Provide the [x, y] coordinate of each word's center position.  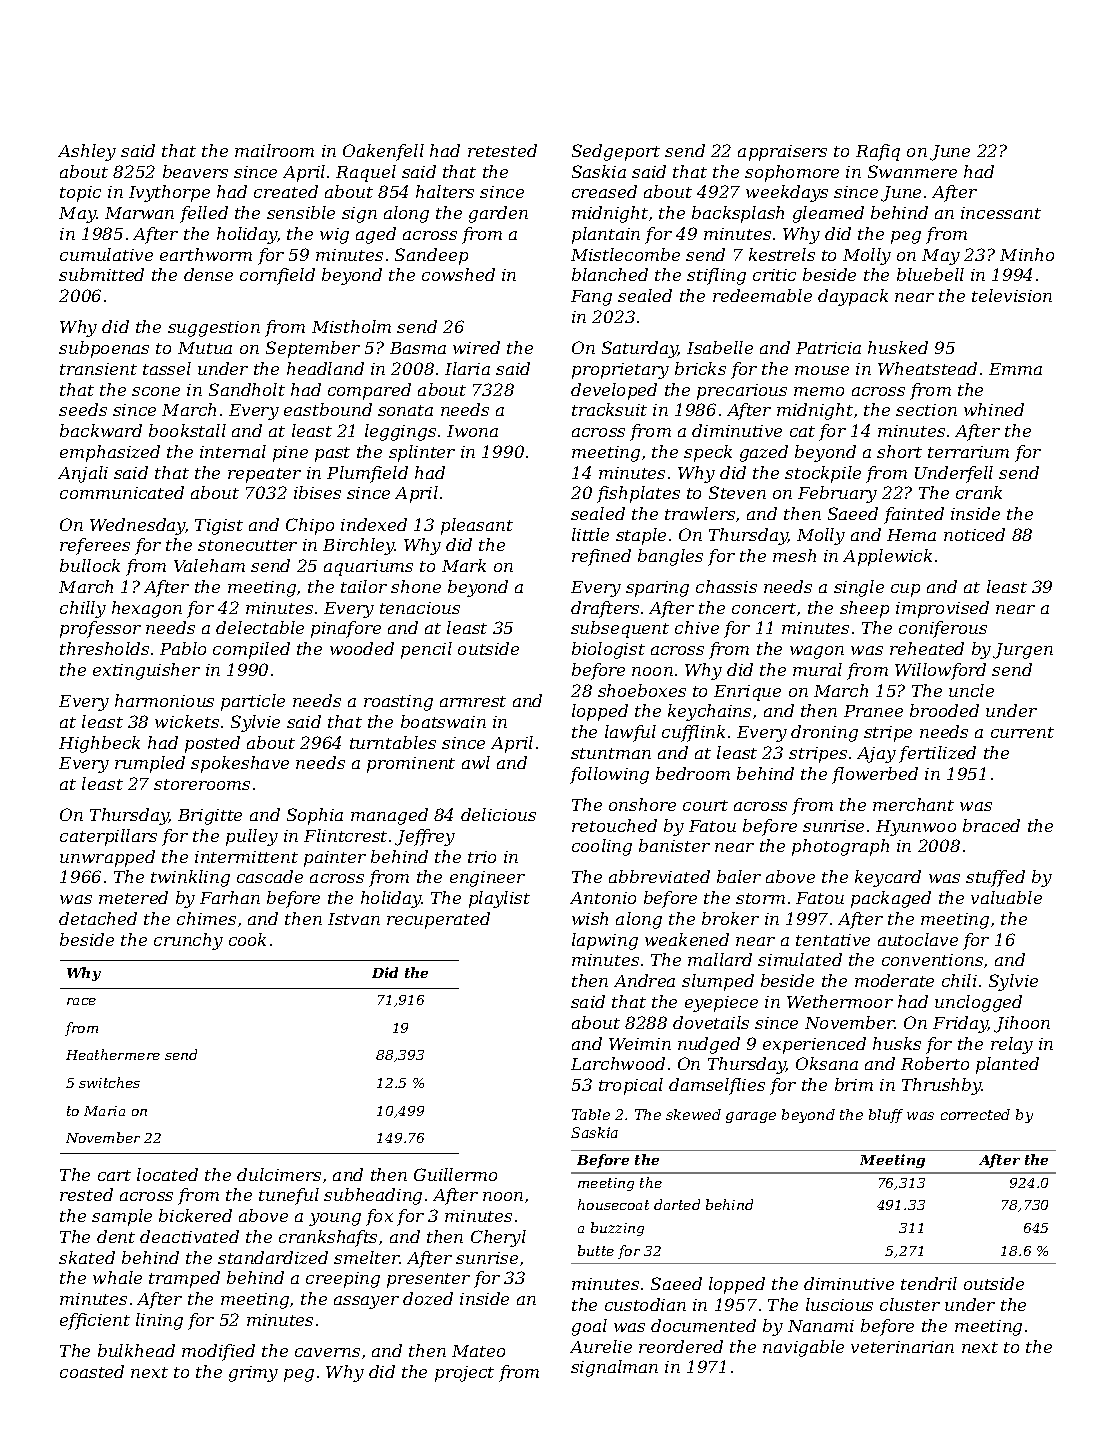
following [609, 775]
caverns [327, 1352]
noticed [974, 534]
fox [379, 1217]
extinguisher [146, 671]
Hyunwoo [916, 828]
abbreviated [659, 876]
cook [247, 939]
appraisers [782, 153]
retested [502, 150]
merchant [913, 804]
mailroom [274, 150]
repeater [264, 475]
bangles [670, 557]
